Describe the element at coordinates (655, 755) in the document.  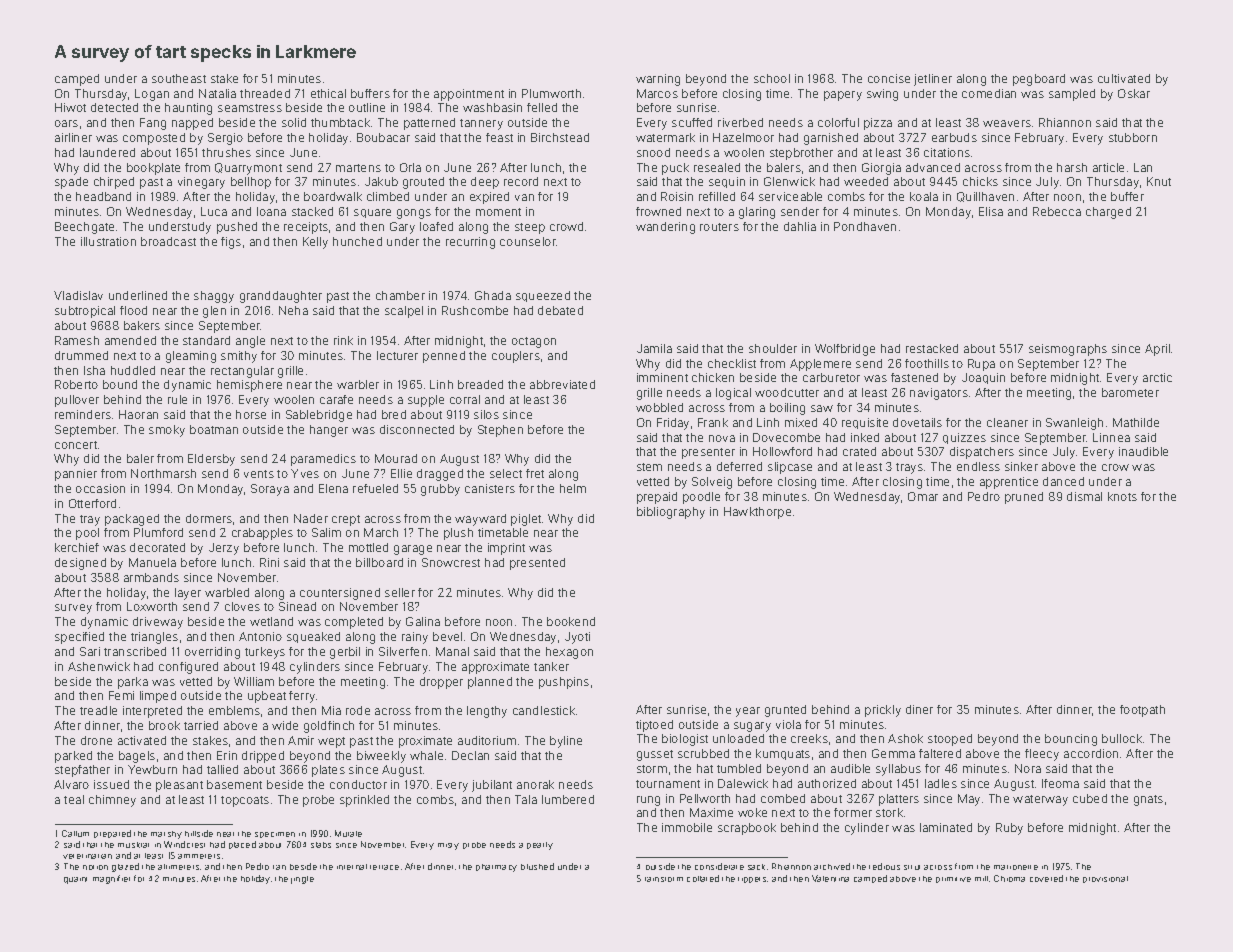
I see `gusset` at that location.
